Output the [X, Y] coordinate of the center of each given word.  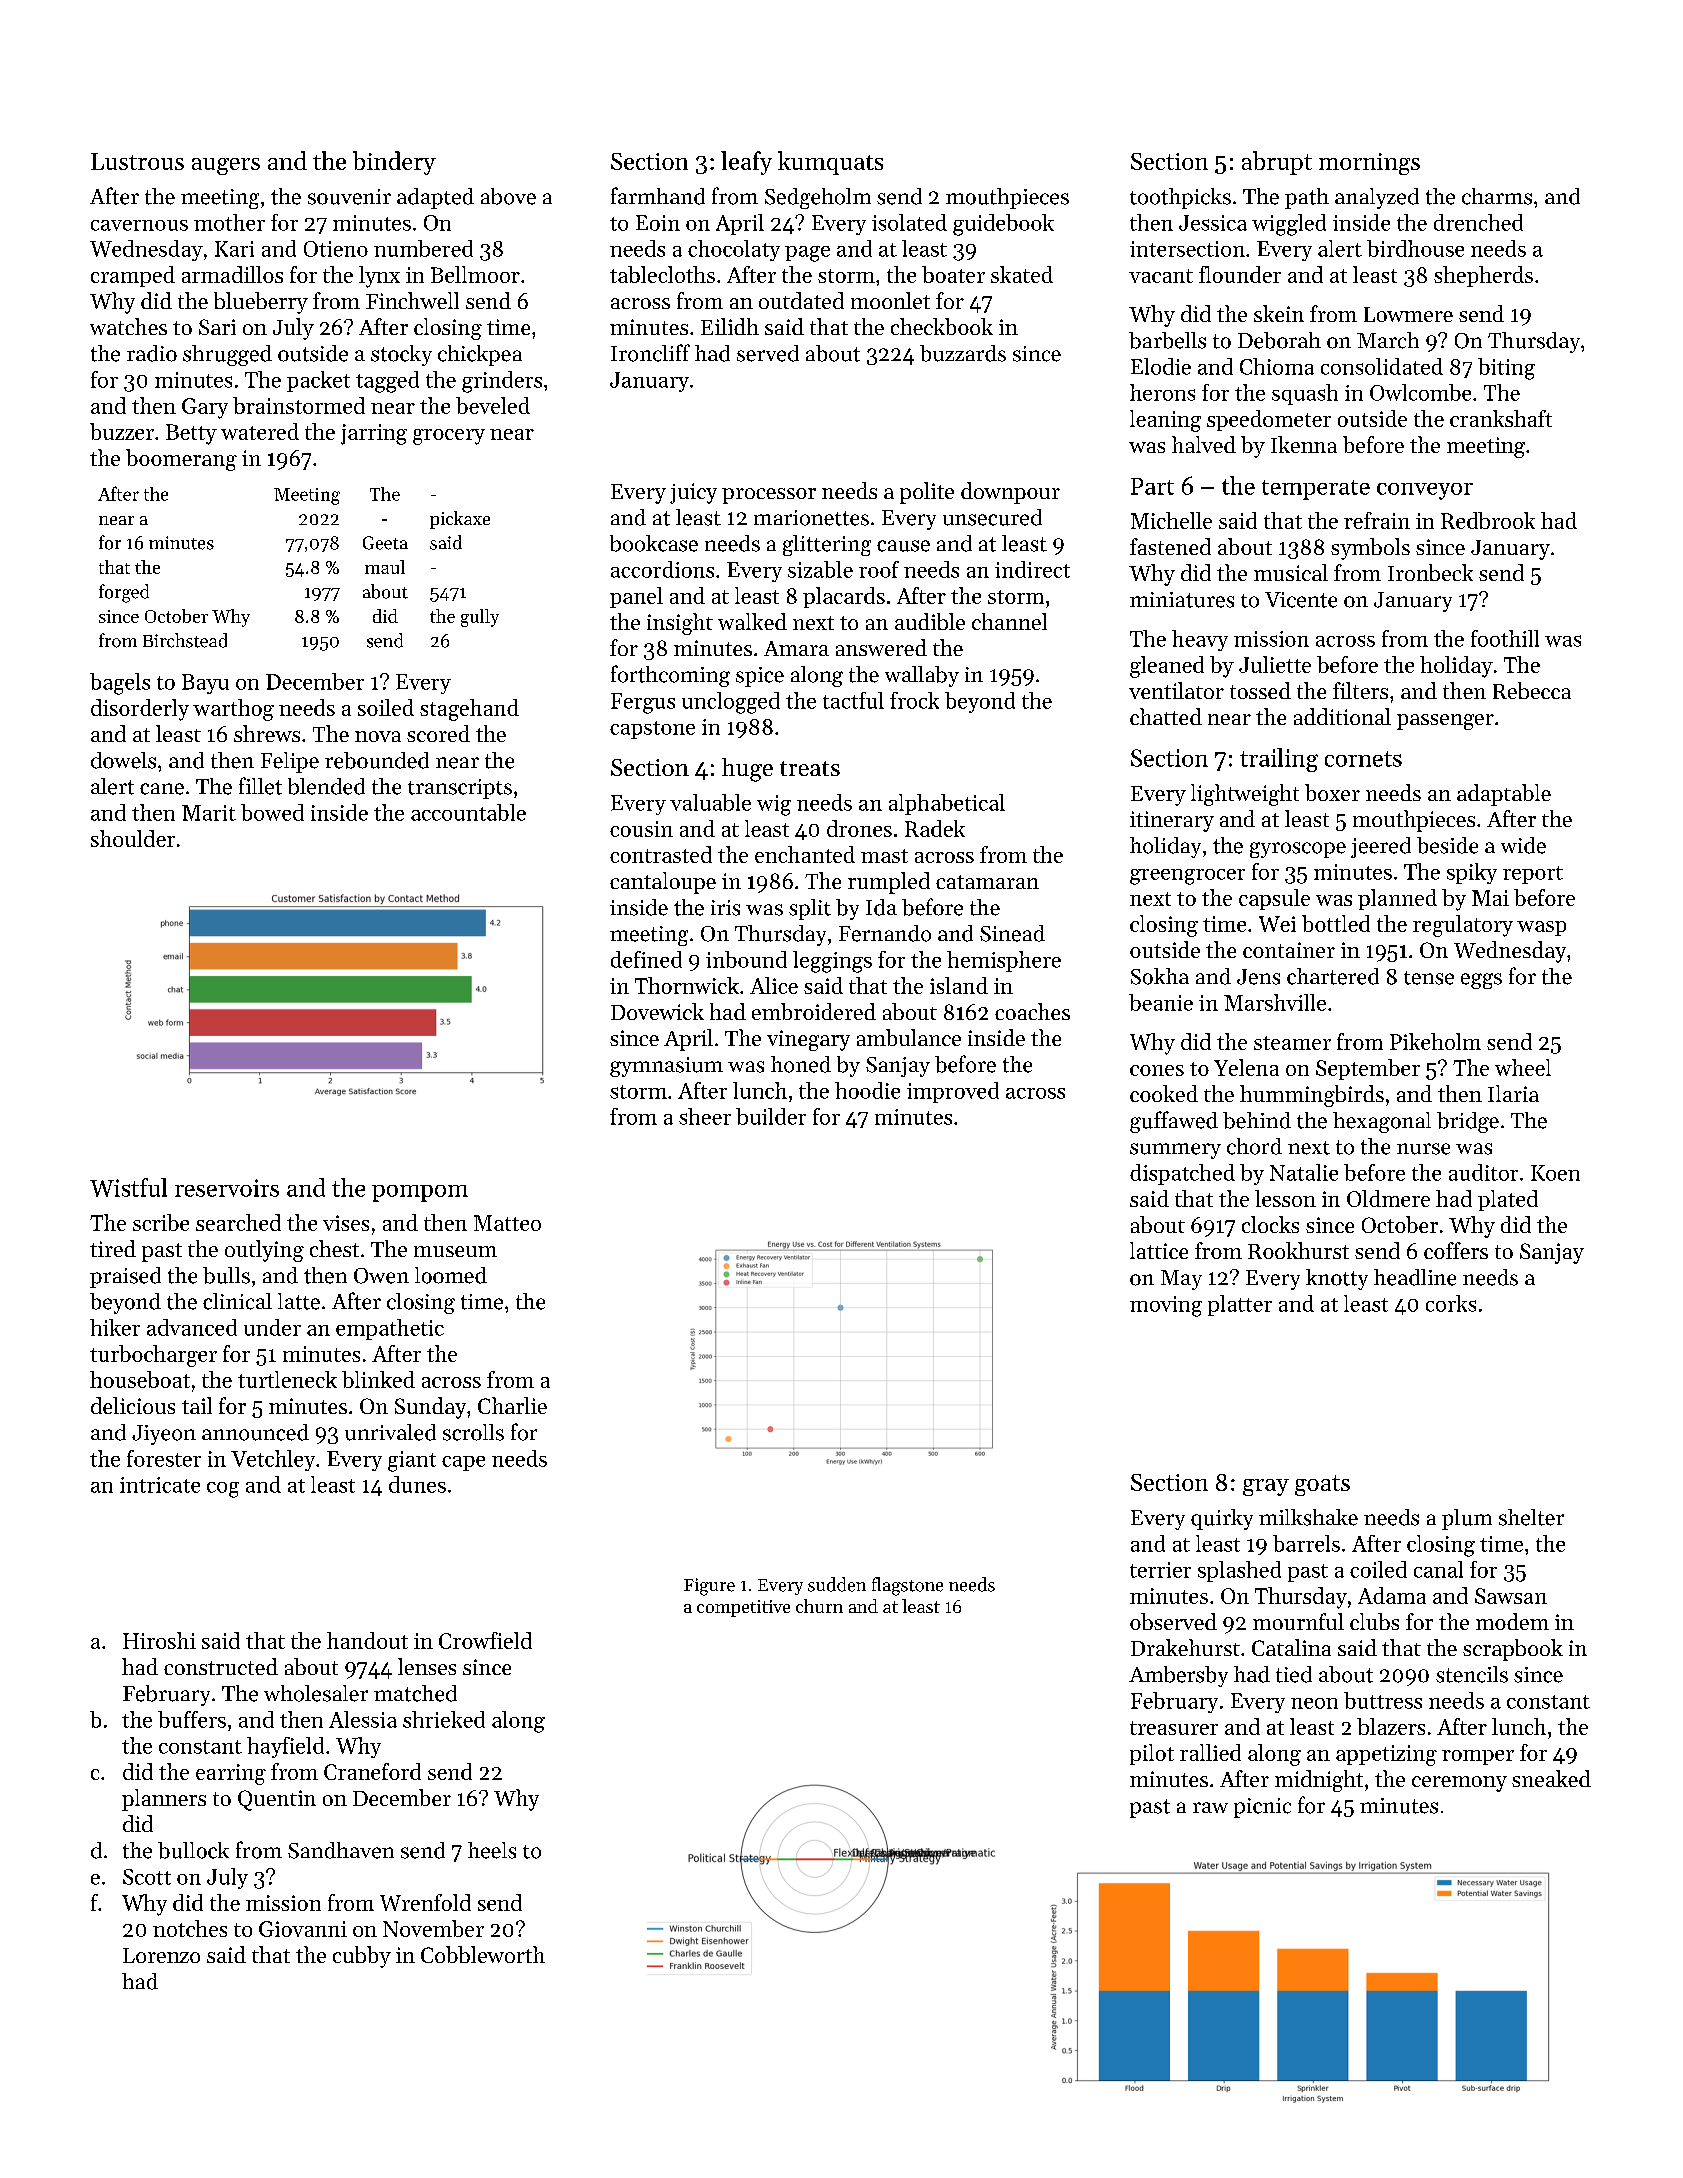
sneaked [1551, 1778]
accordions [662, 569]
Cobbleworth [483, 1954]
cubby [362, 1957]
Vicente [1301, 600]
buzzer [122, 431]
